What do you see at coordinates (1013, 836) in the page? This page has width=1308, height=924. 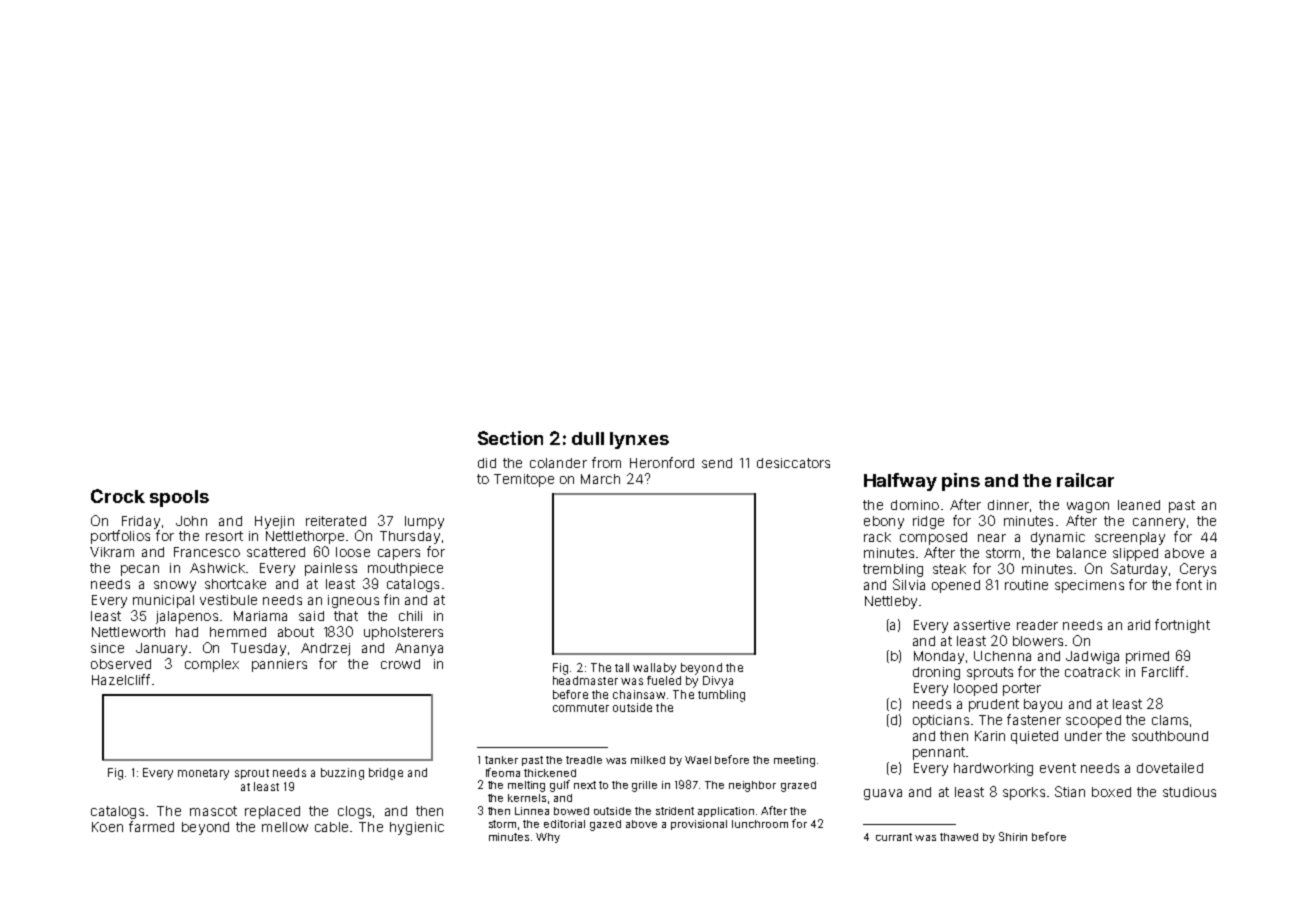 I see `Shirin` at bounding box center [1013, 836].
